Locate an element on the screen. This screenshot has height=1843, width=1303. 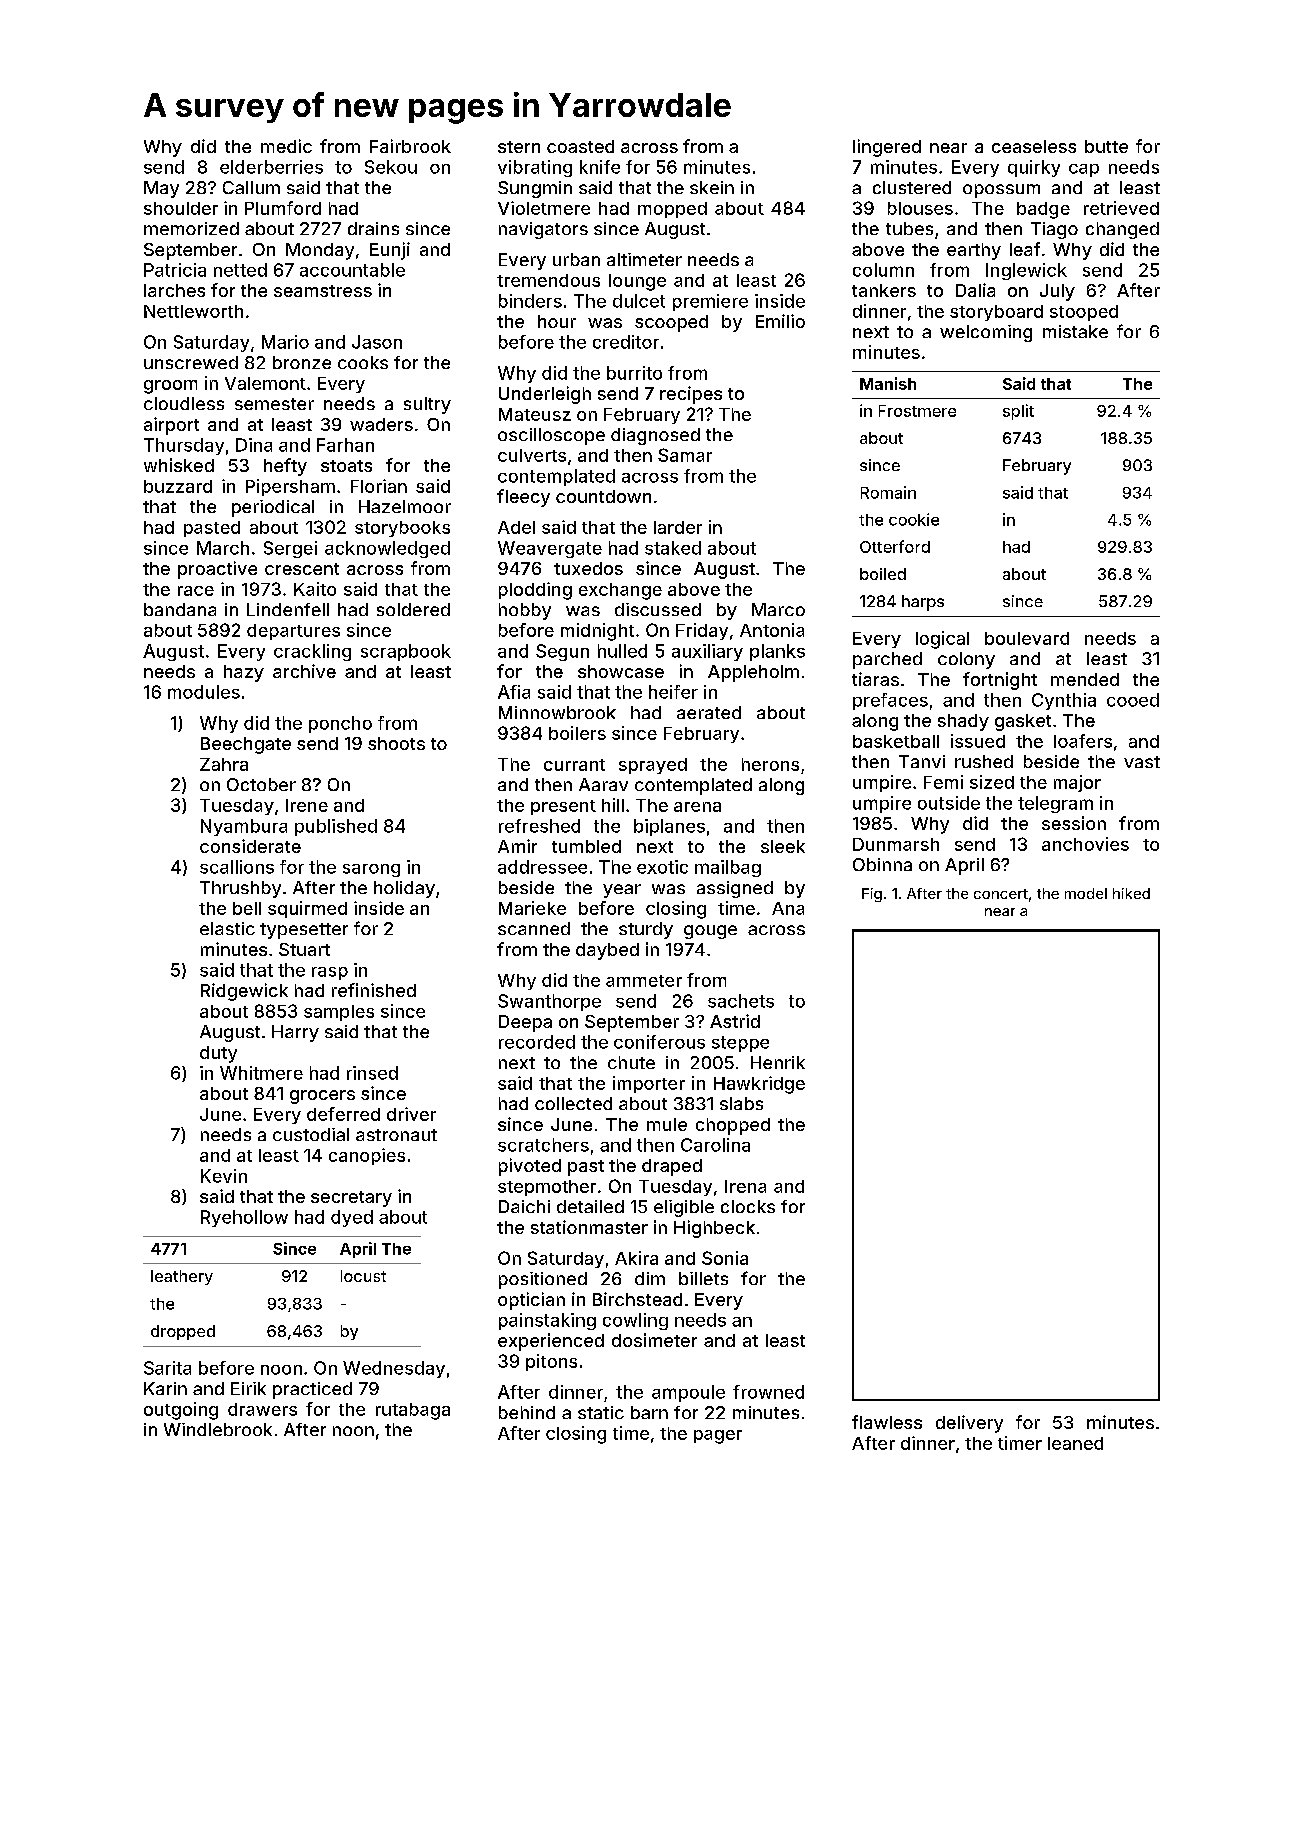
dulcet is located at coordinates (639, 301).
